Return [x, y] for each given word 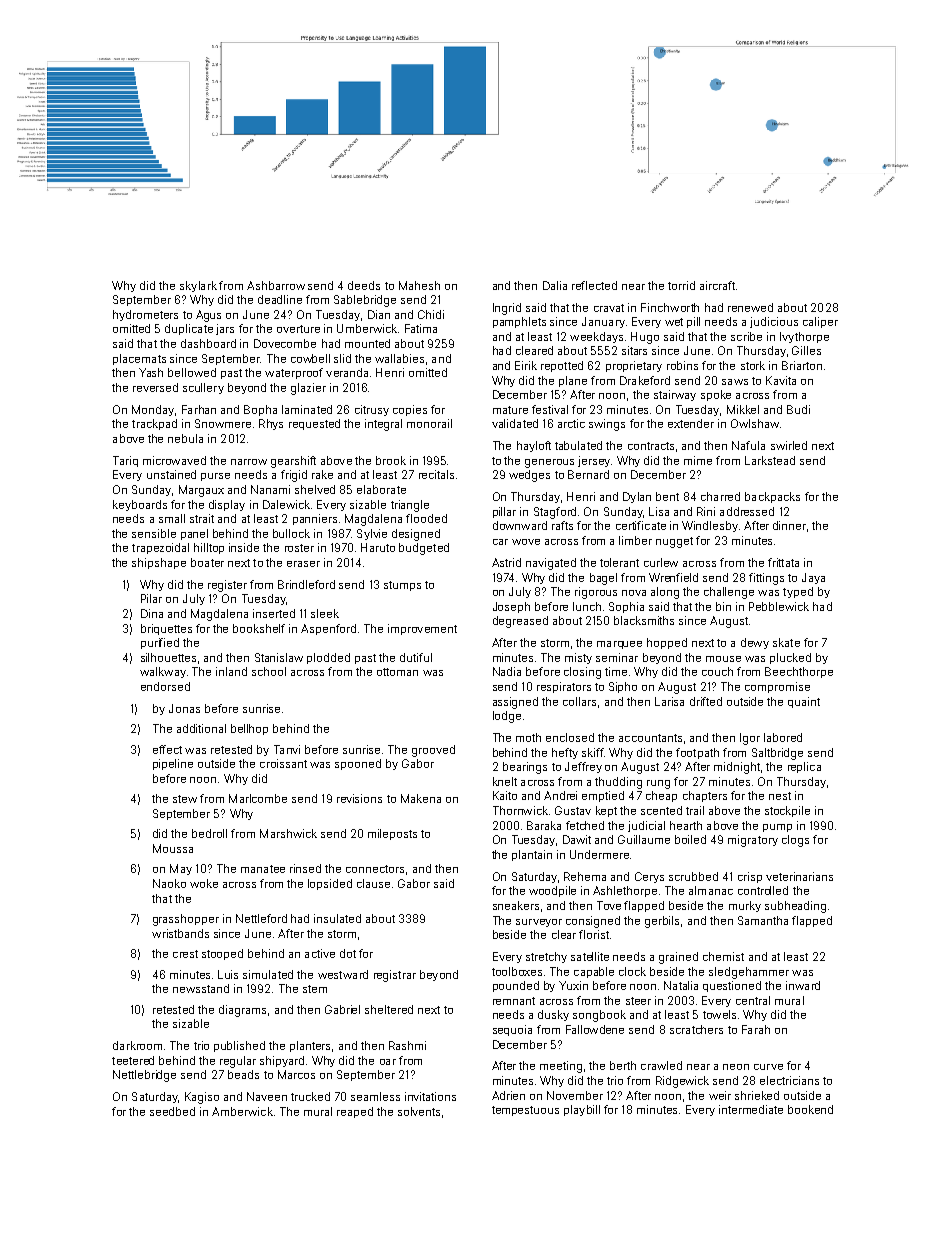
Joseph [511, 607]
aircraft [717, 285]
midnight [737, 768]
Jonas [184, 708]
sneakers [516, 905]
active [320, 953]
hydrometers [145, 315]
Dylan [637, 497]
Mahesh [419, 285]
